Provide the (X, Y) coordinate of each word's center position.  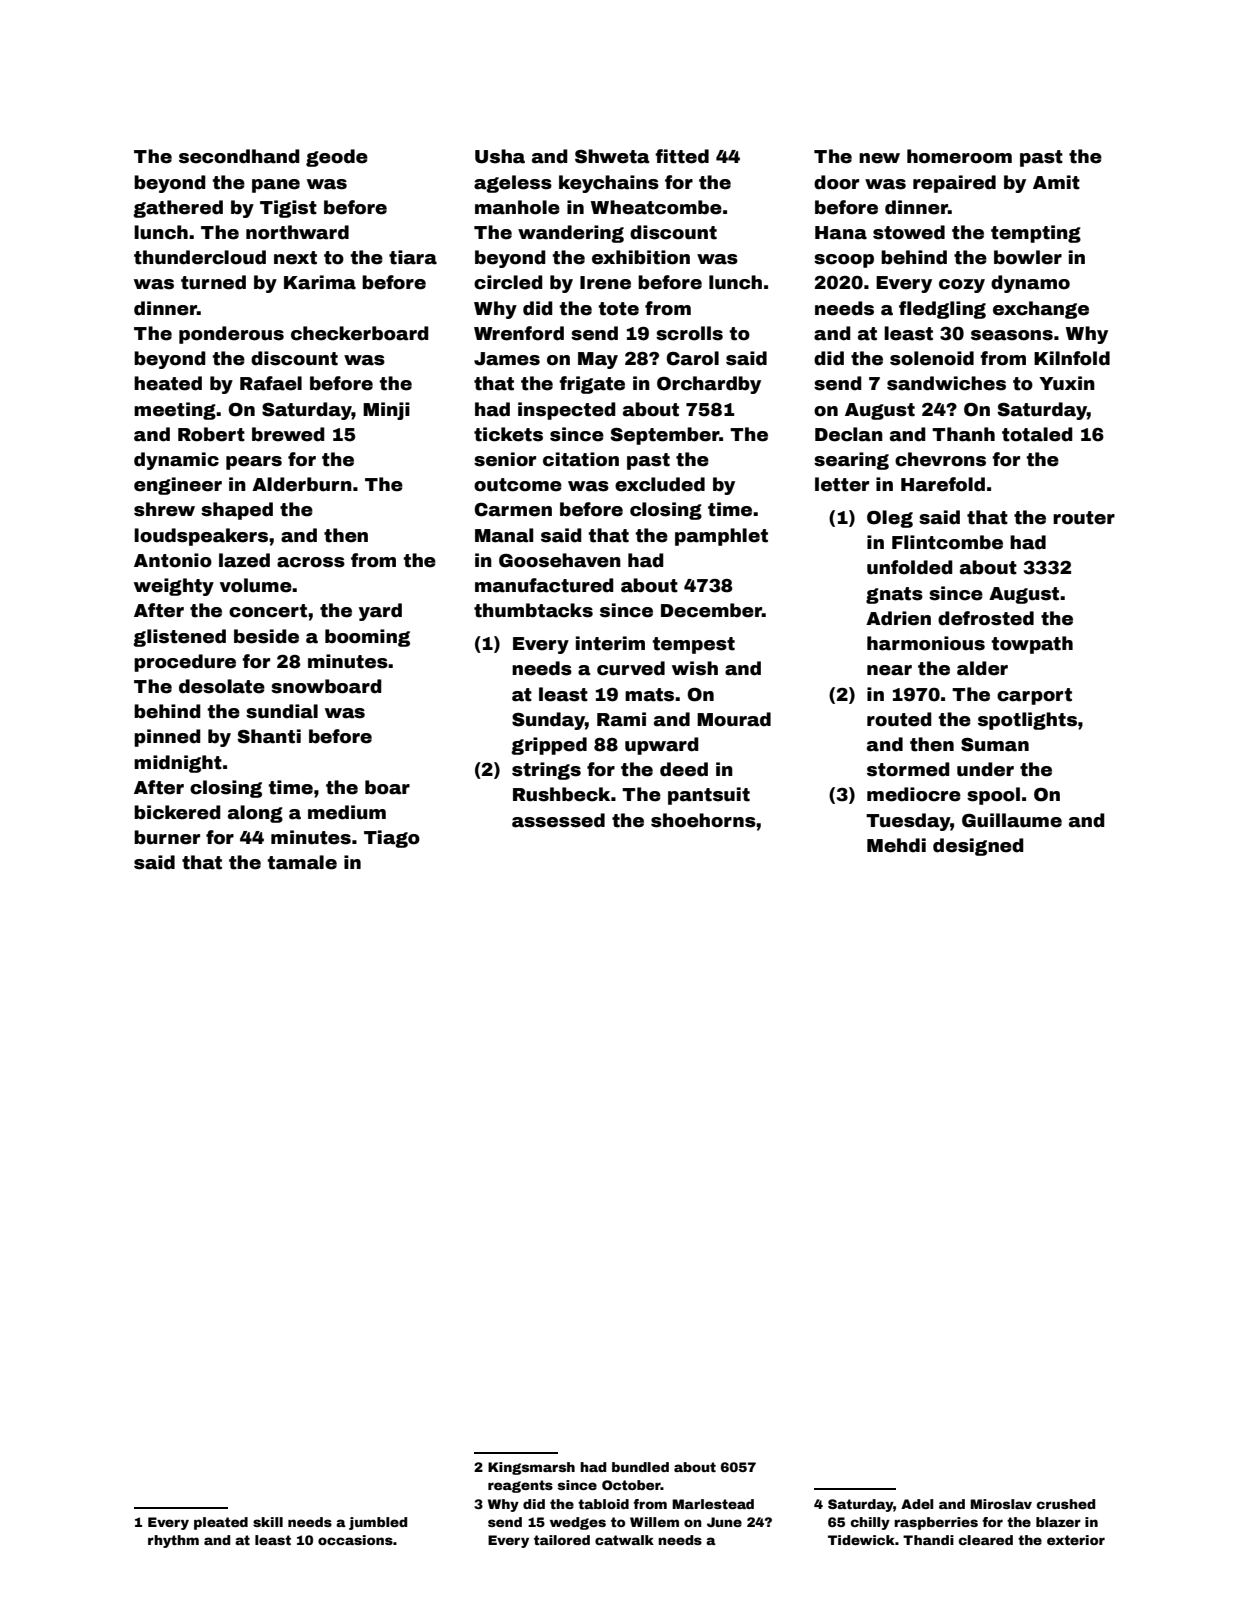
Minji (386, 411)
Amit (1056, 182)
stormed (908, 769)
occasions (355, 1540)
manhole (517, 207)
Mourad (734, 719)
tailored (562, 1540)
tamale (302, 862)
